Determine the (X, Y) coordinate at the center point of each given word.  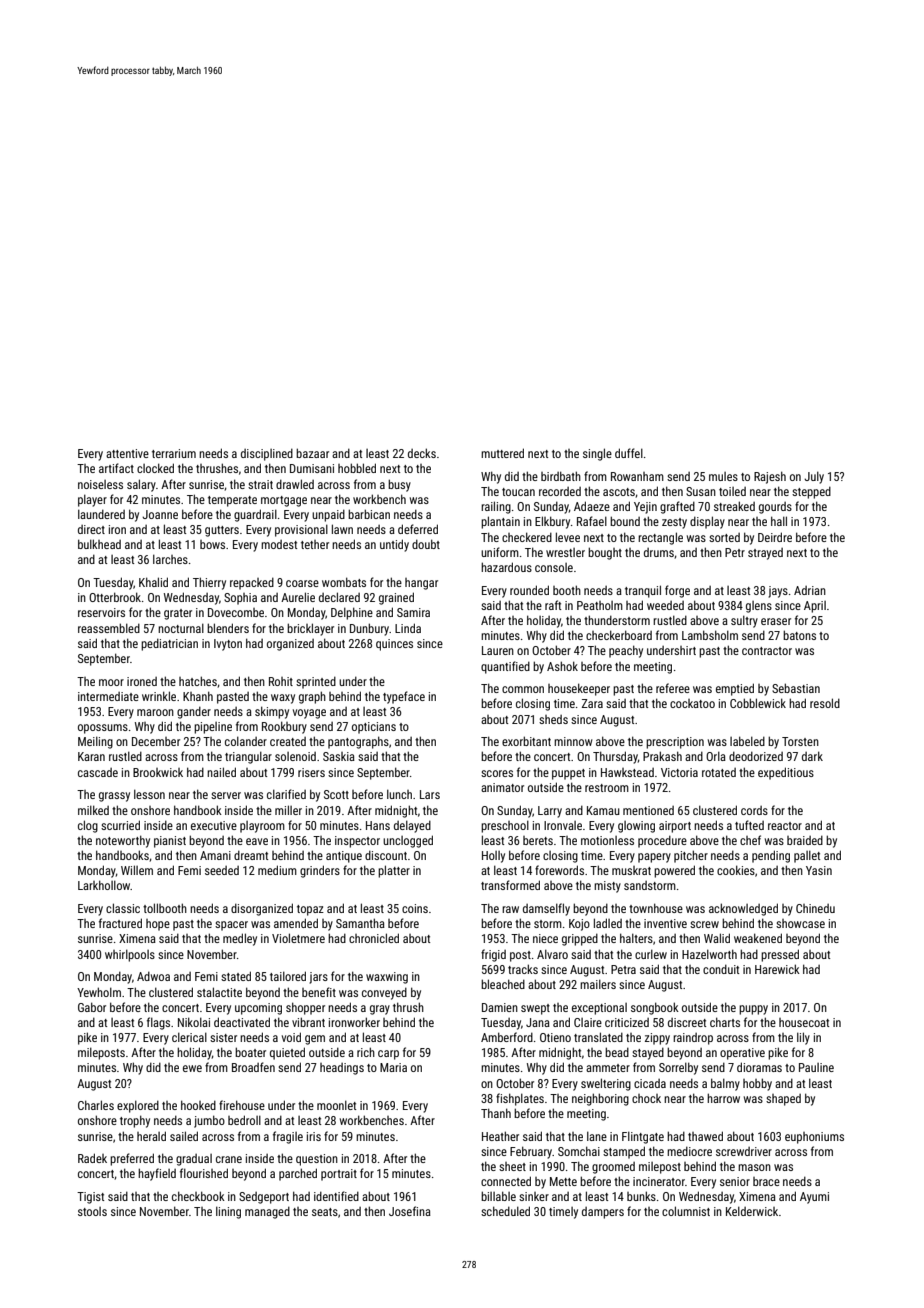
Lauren (498, 650)
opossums (103, 729)
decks (422, 453)
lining (228, 1212)
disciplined (267, 454)
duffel (629, 453)
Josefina (410, 1211)
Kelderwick (752, 1211)
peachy (626, 651)
